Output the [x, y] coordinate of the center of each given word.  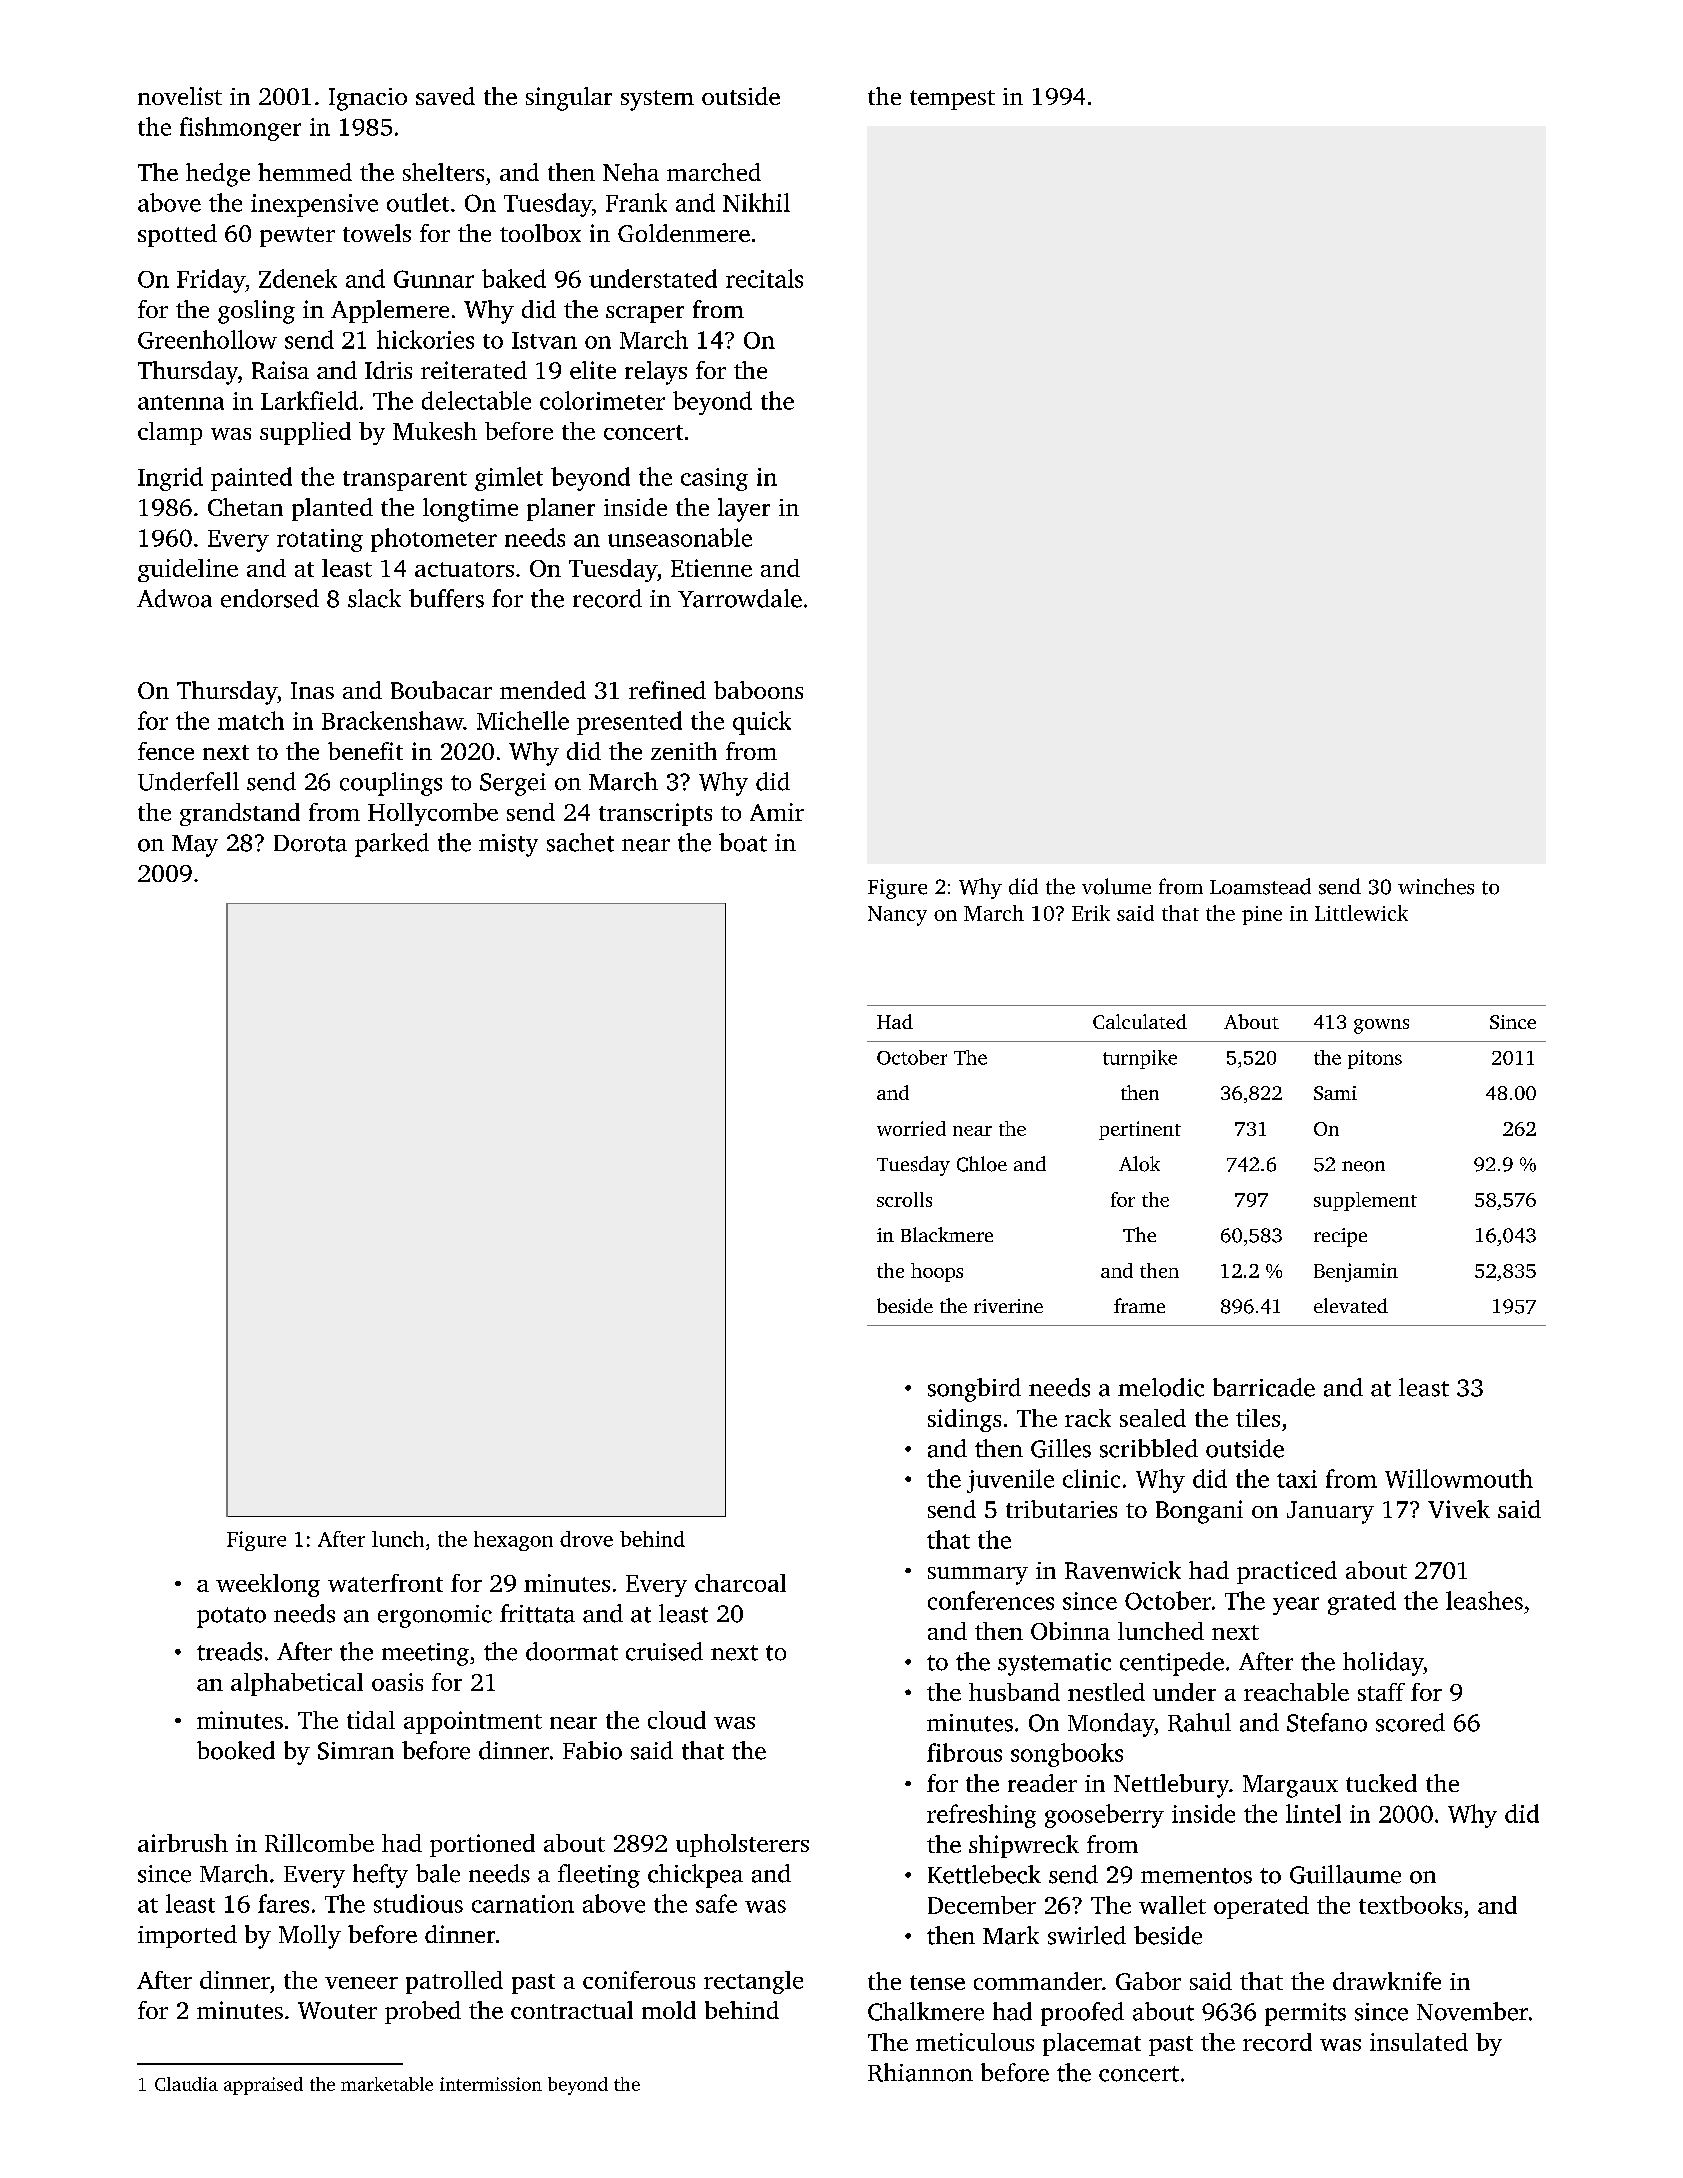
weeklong [268, 1585]
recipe [1340, 1237]
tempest [952, 100]
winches [1436, 886]
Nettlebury [1171, 1786]
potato [231, 1617]
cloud [677, 1720]
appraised [263, 2086]
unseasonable [680, 537]
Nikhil [756, 202]
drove [586, 1539]
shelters [443, 172]
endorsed [270, 598]
